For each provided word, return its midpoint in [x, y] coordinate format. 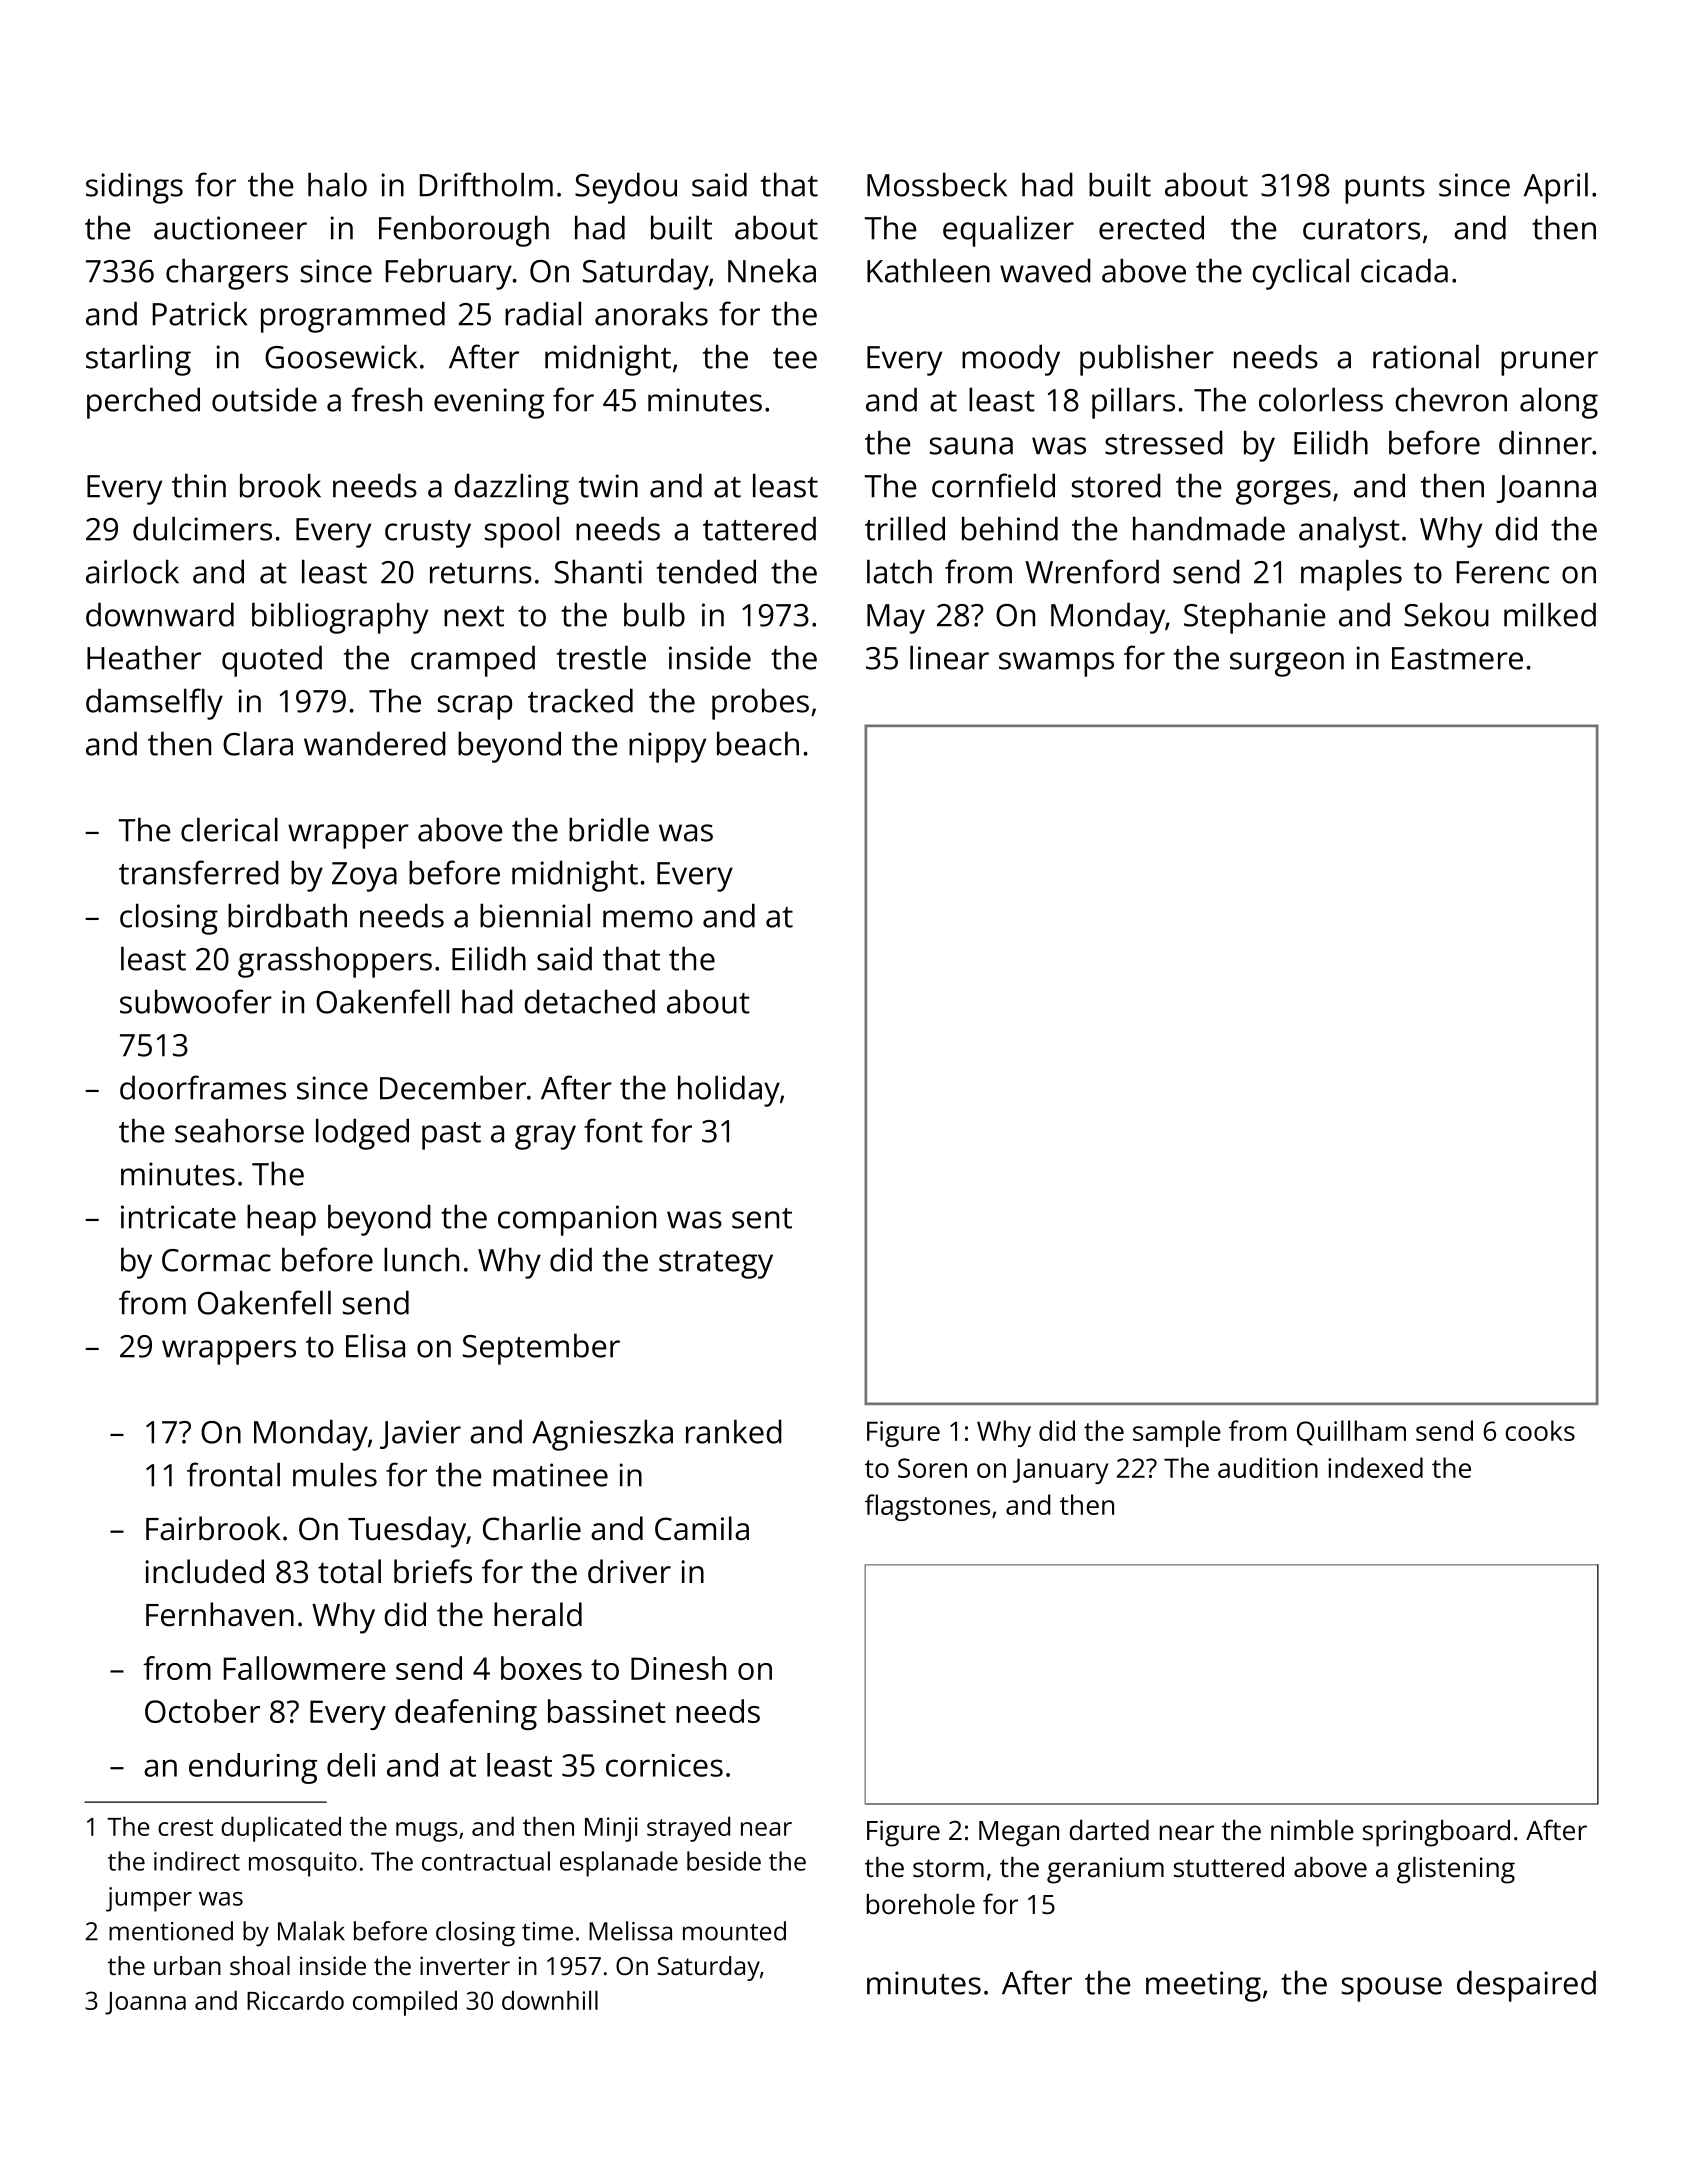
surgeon [1287, 664]
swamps [1056, 664]
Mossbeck [937, 184]
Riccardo [295, 2000]
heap [281, 1220]
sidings [134, 188]
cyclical [1300, 274]
